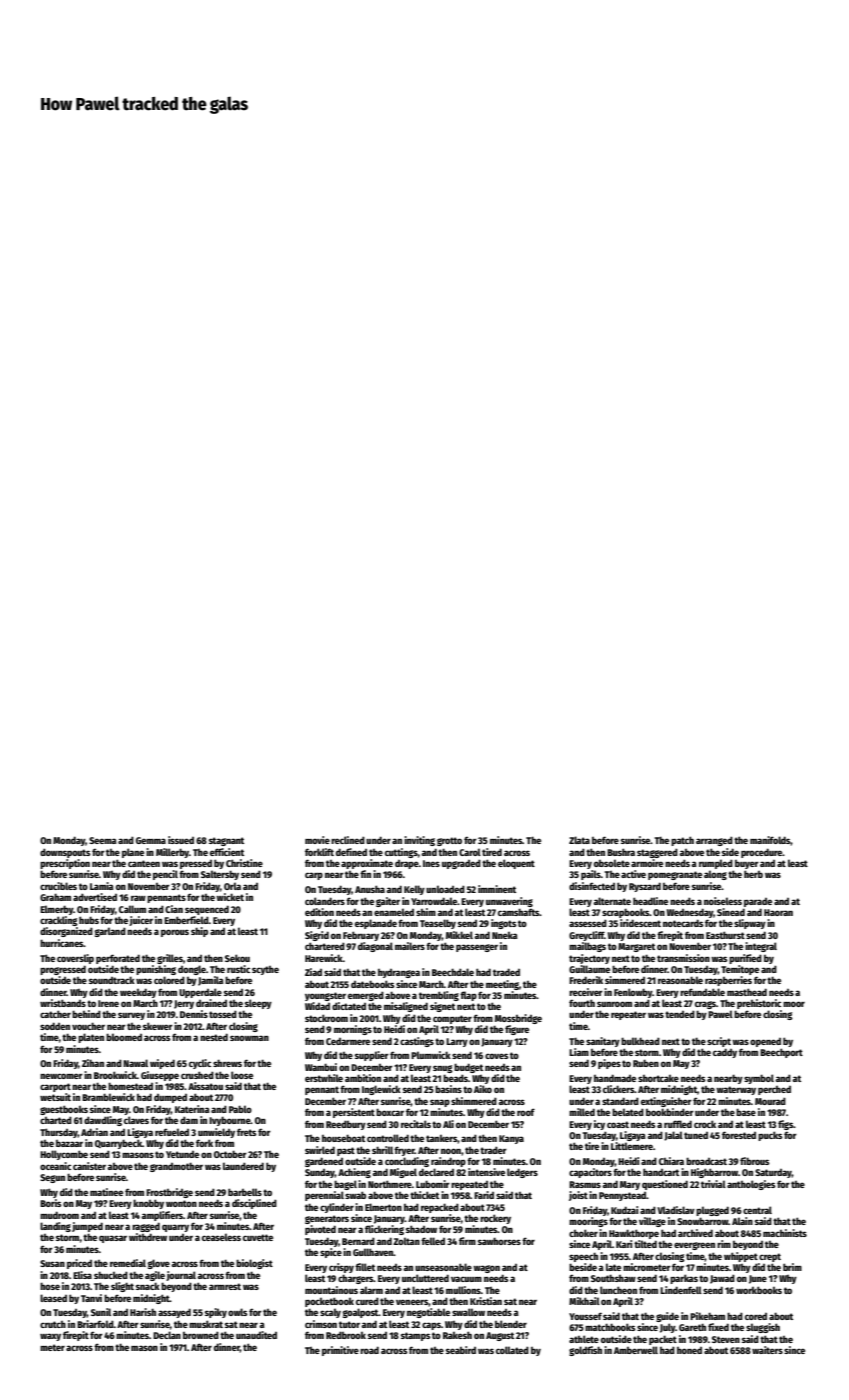 The image size is (849, 1400). Describe the element at coordinates (511, 1324) in the screenshot. I see `blender` at that location.
